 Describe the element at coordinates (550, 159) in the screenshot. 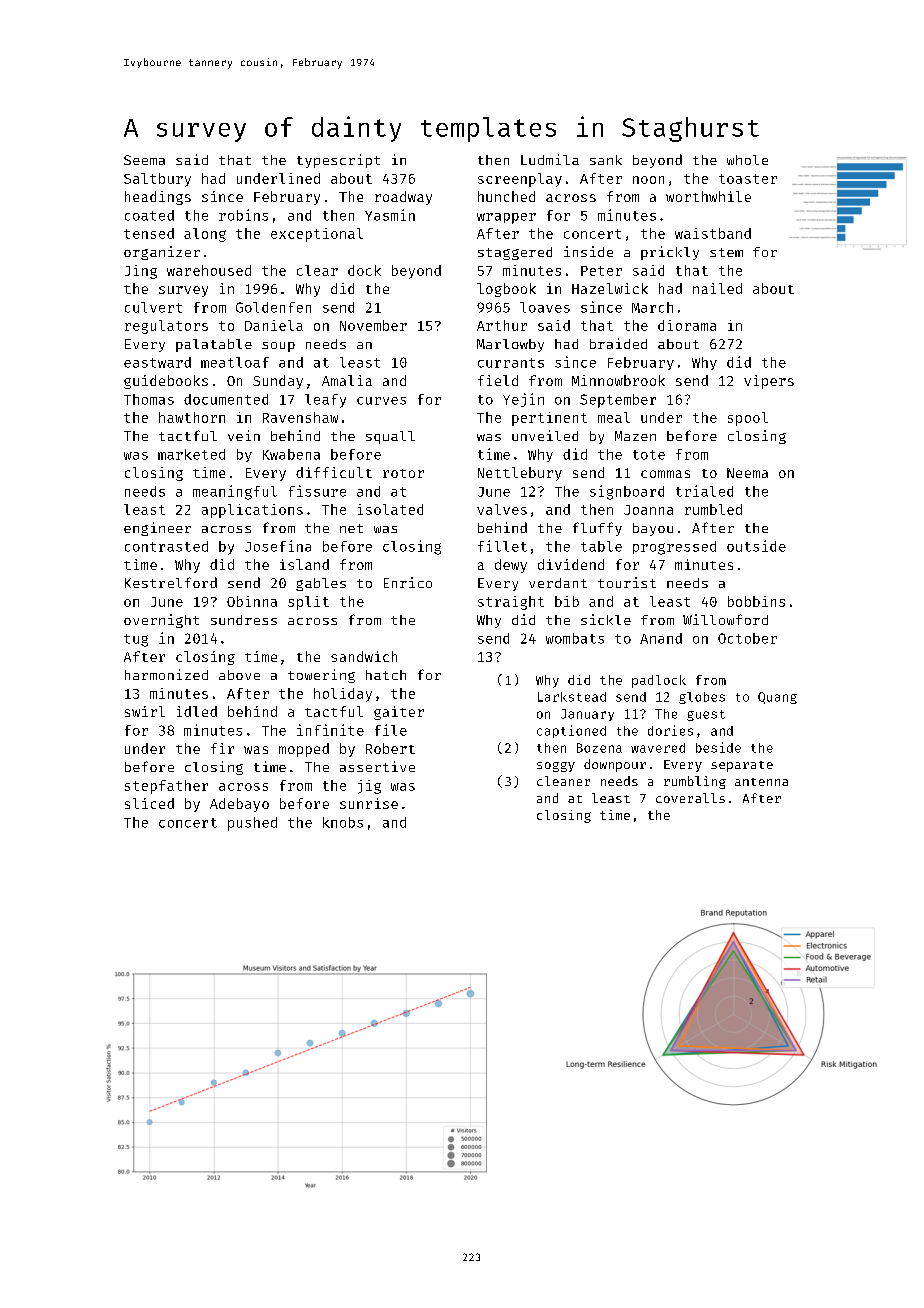

I see `Ludmila` at that location.
